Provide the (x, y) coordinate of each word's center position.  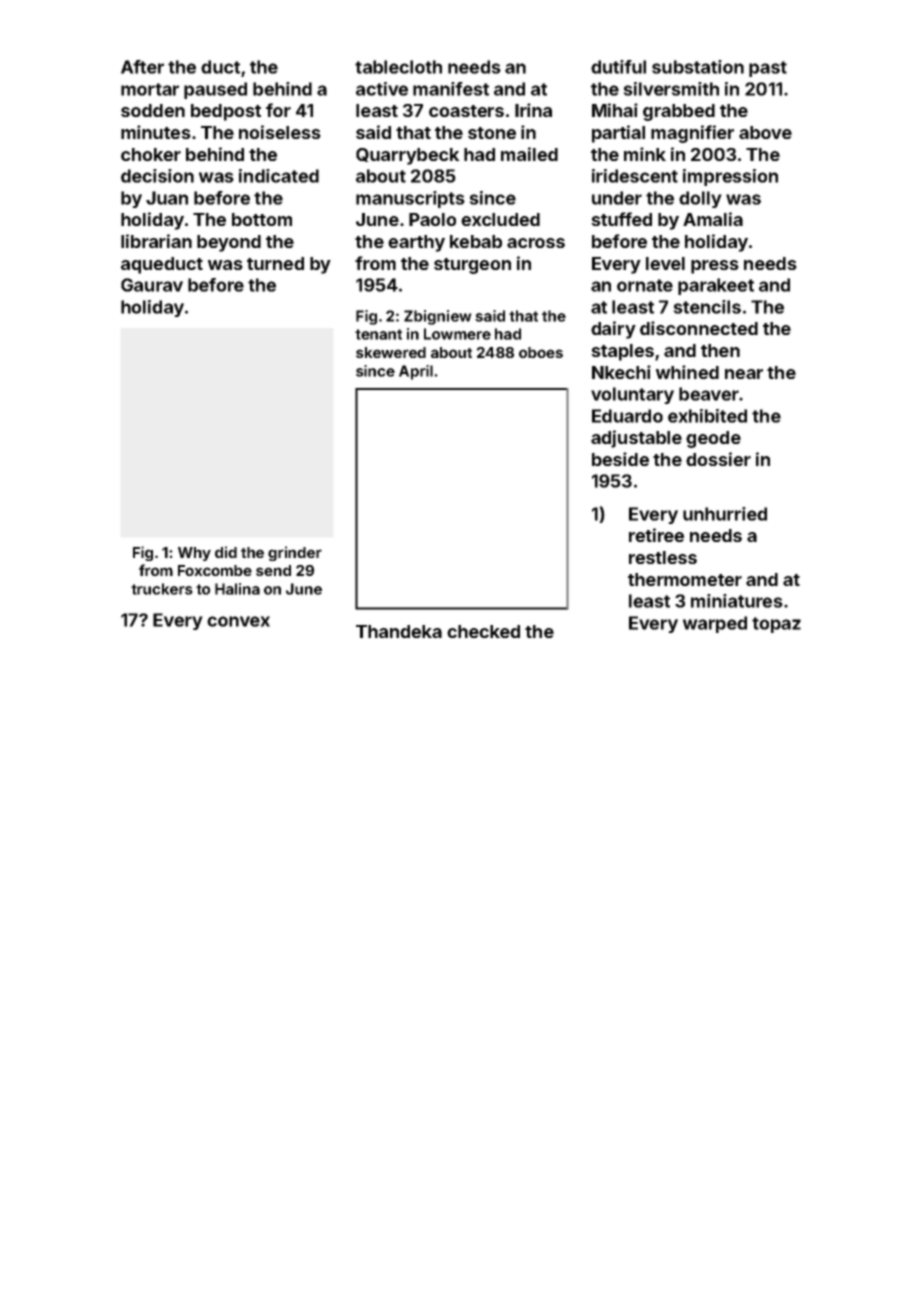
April (416, 372)
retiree (656, 535)
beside (620, 459)
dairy (613, 330)
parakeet (716, 286)
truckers (162, 589)
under (617, 198)
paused (215, 90)
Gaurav (152, 285)
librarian (156, 241)
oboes (541, 352)
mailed (529, 154)
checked (483, 631)
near (744, 374)
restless (663, 557)
